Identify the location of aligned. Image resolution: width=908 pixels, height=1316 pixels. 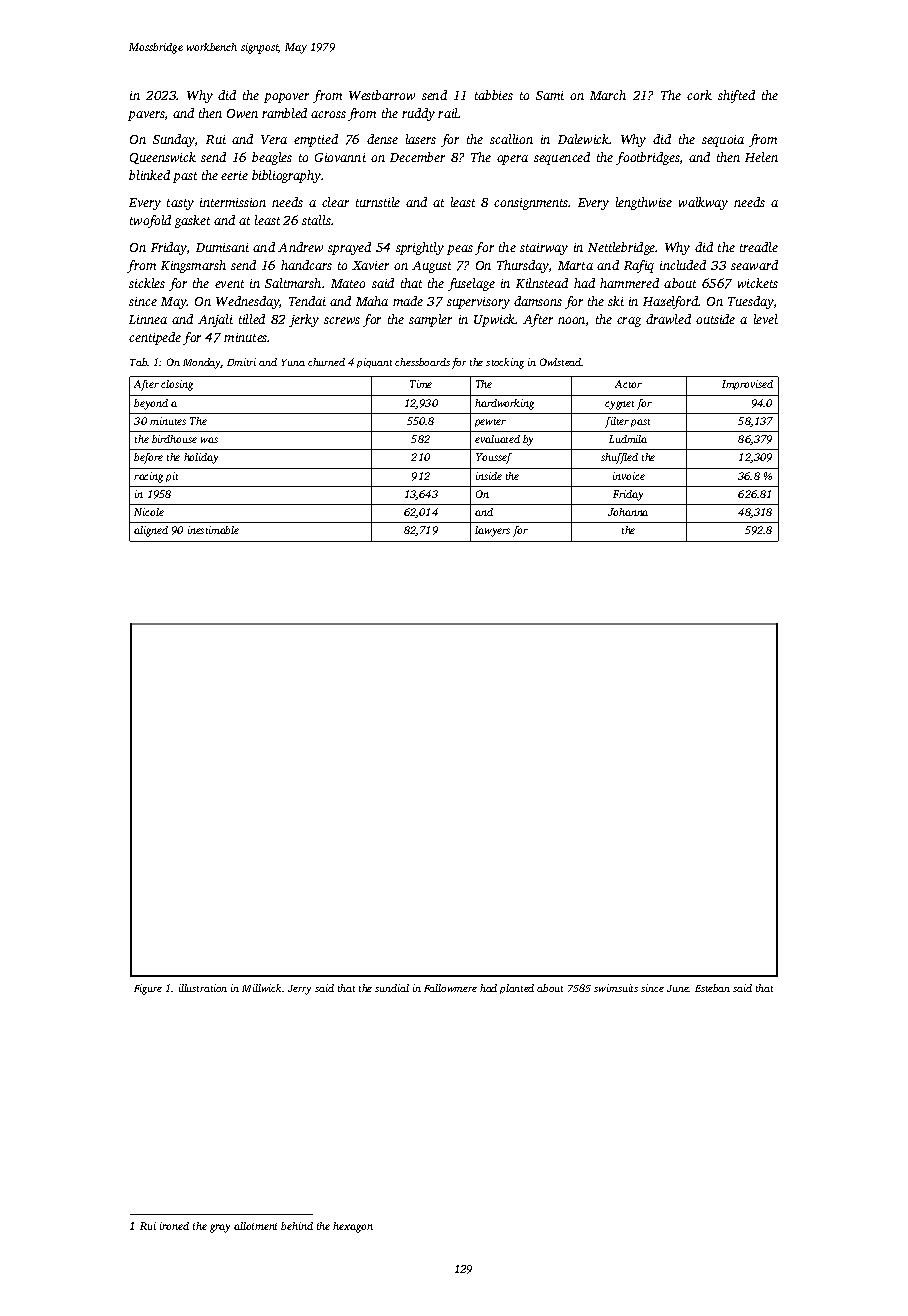
(151, 531).
